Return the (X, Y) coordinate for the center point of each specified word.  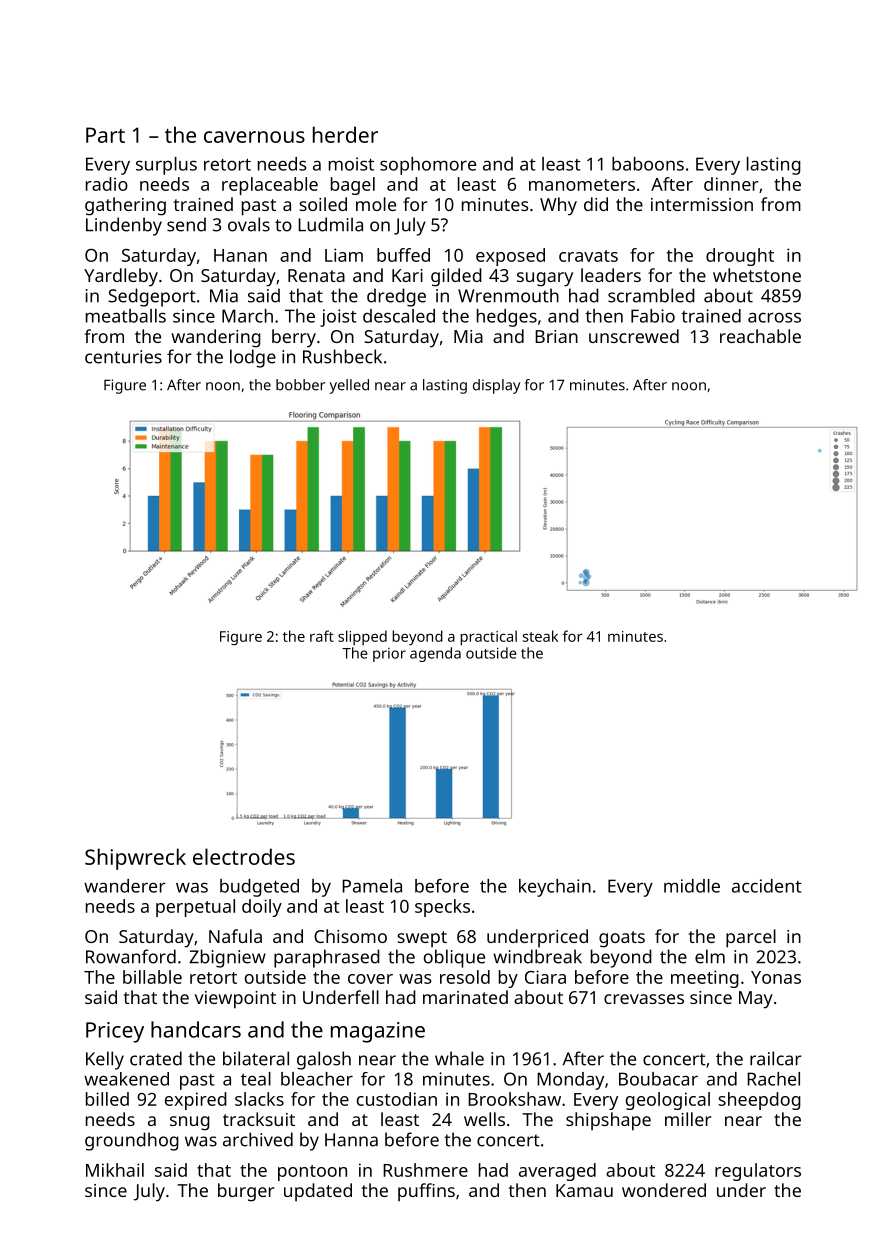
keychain (555, 888)
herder (345, 134)
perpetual (195, 908)
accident (767, 886)
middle (692, 886)
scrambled (651, 295)
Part (105, 135)
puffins (426, 1192)
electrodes (244, 856)
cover (370, 979)
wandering (216, 338)
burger (246, 1192)
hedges (507, 318)
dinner (731, 184)
